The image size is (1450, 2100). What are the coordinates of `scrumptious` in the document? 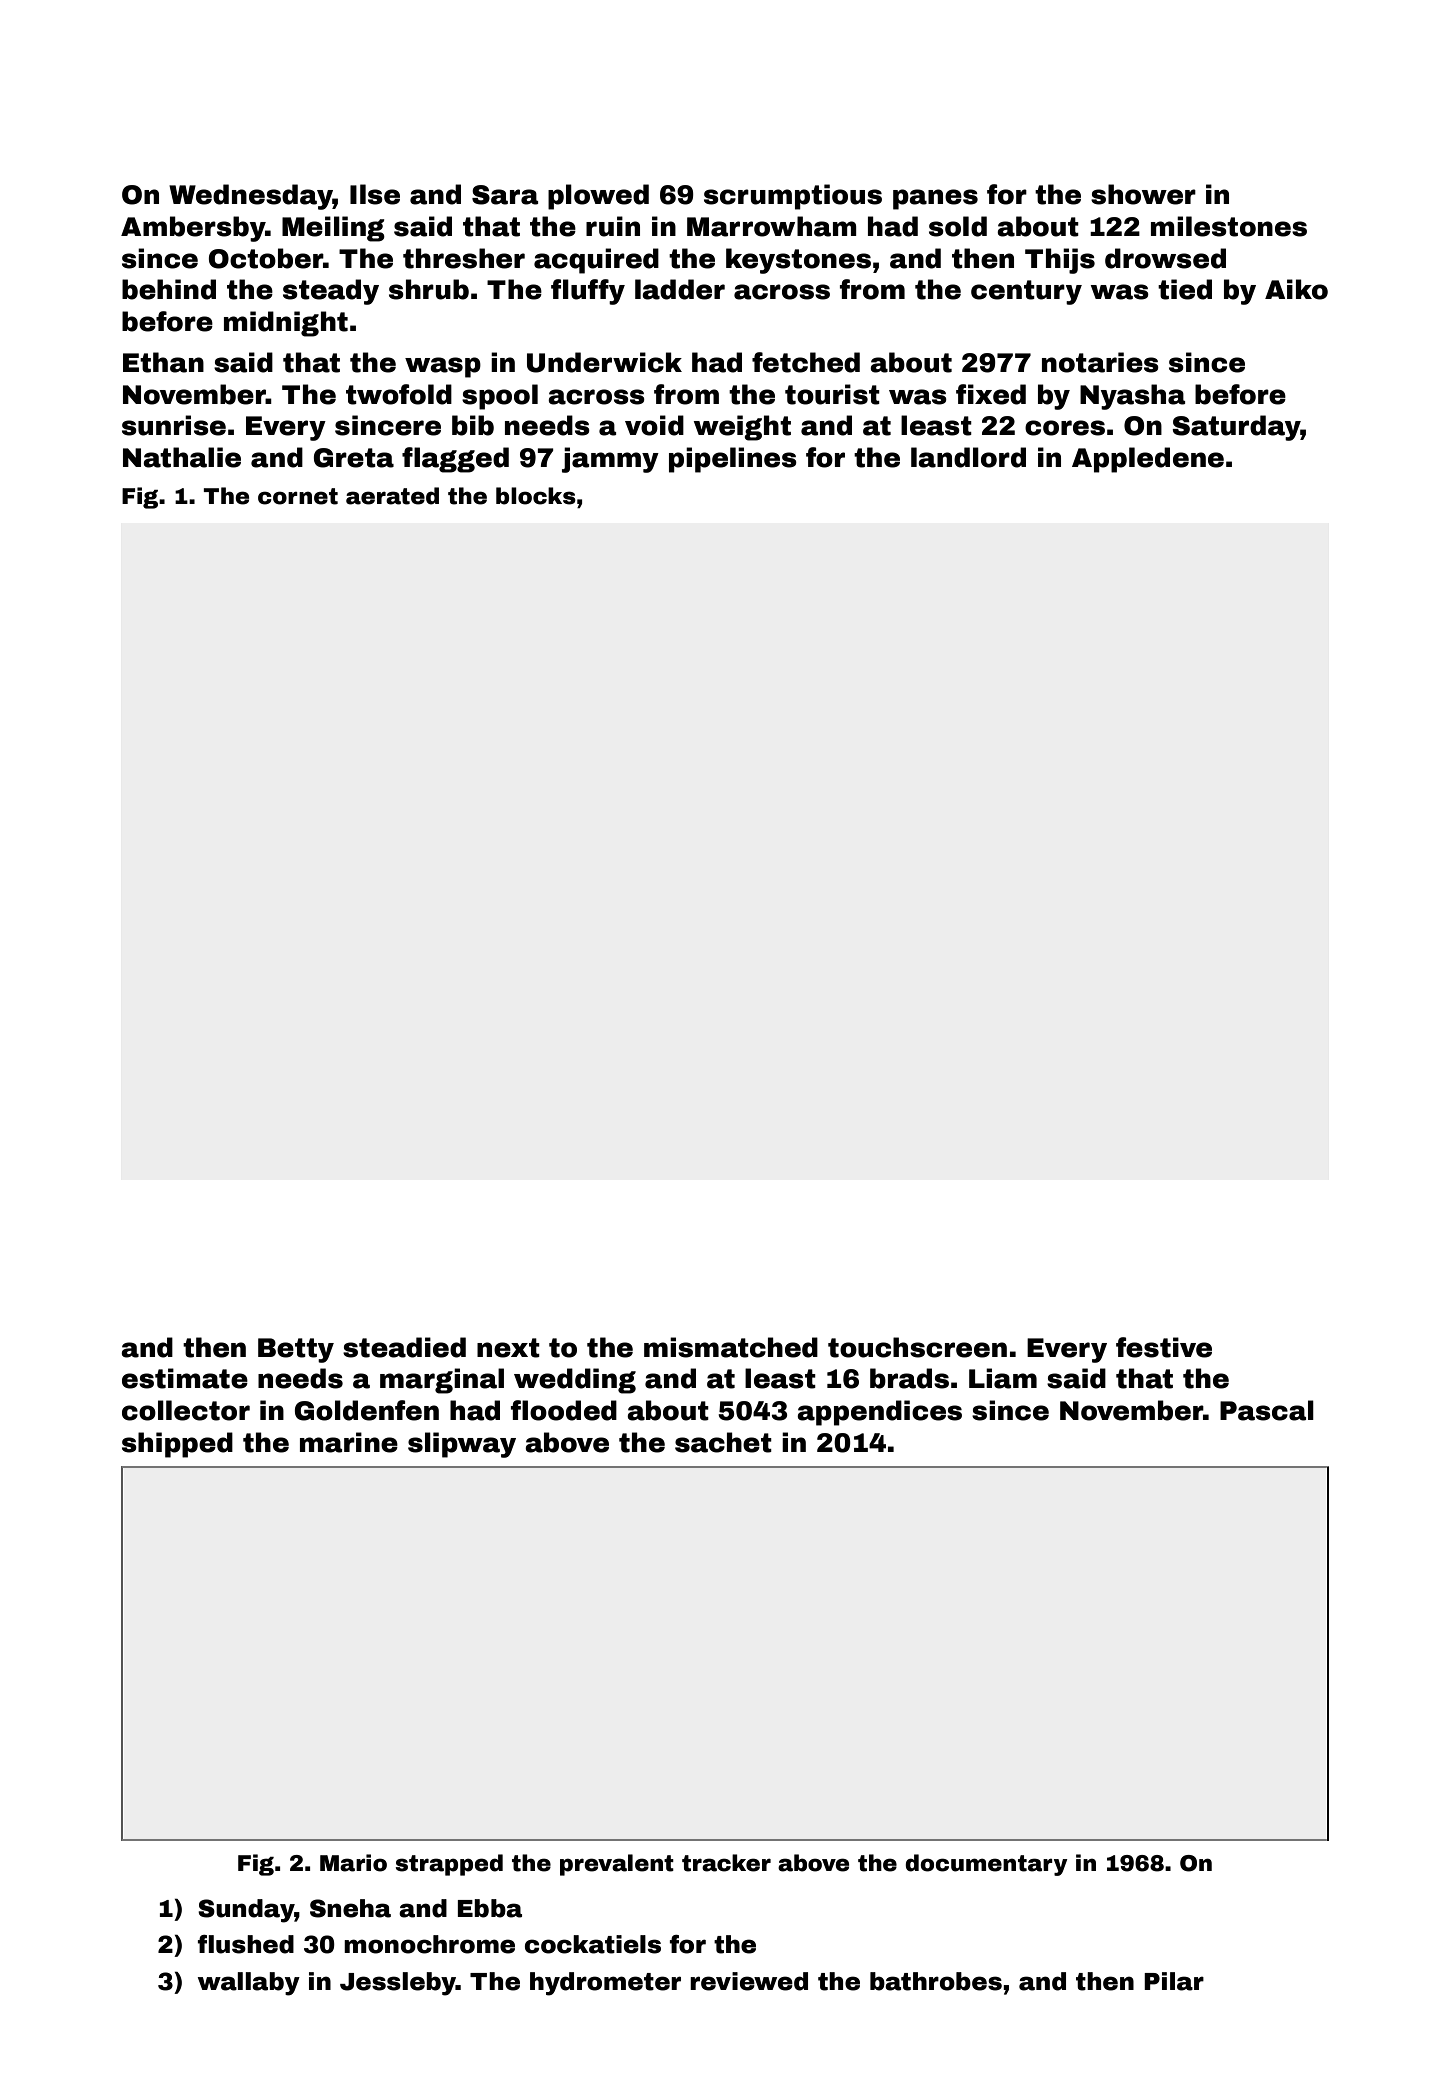 It's located at (793, 197).
